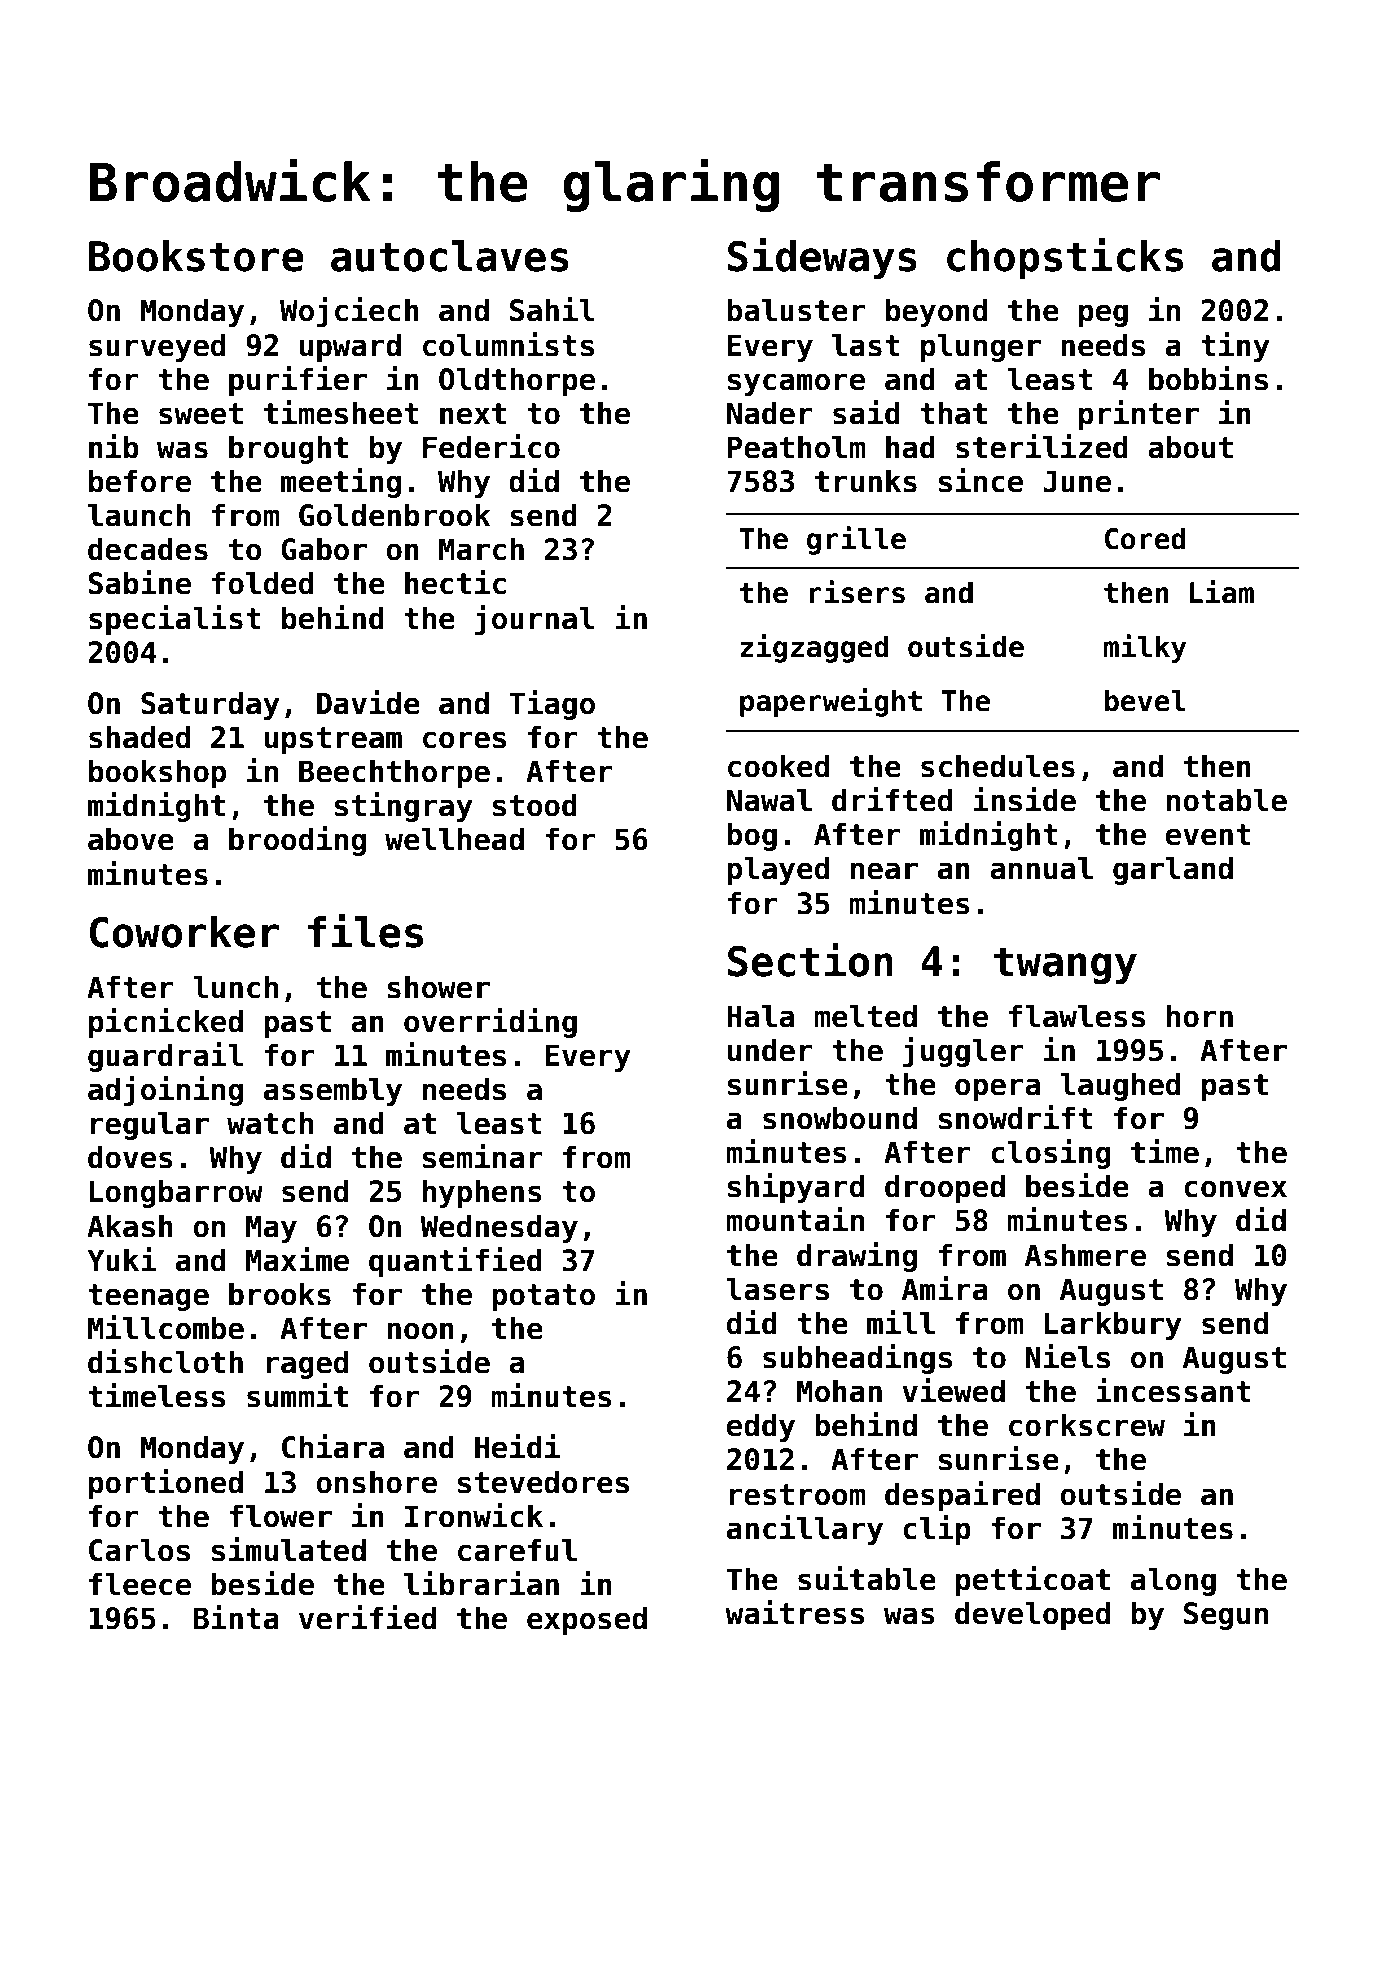 The height and width of the screenshot is (1969, 1386). What do you see at coordinates (1120, 1086) in the screenshot?
I see `laughed` at bounding box center [1120, 1086].
